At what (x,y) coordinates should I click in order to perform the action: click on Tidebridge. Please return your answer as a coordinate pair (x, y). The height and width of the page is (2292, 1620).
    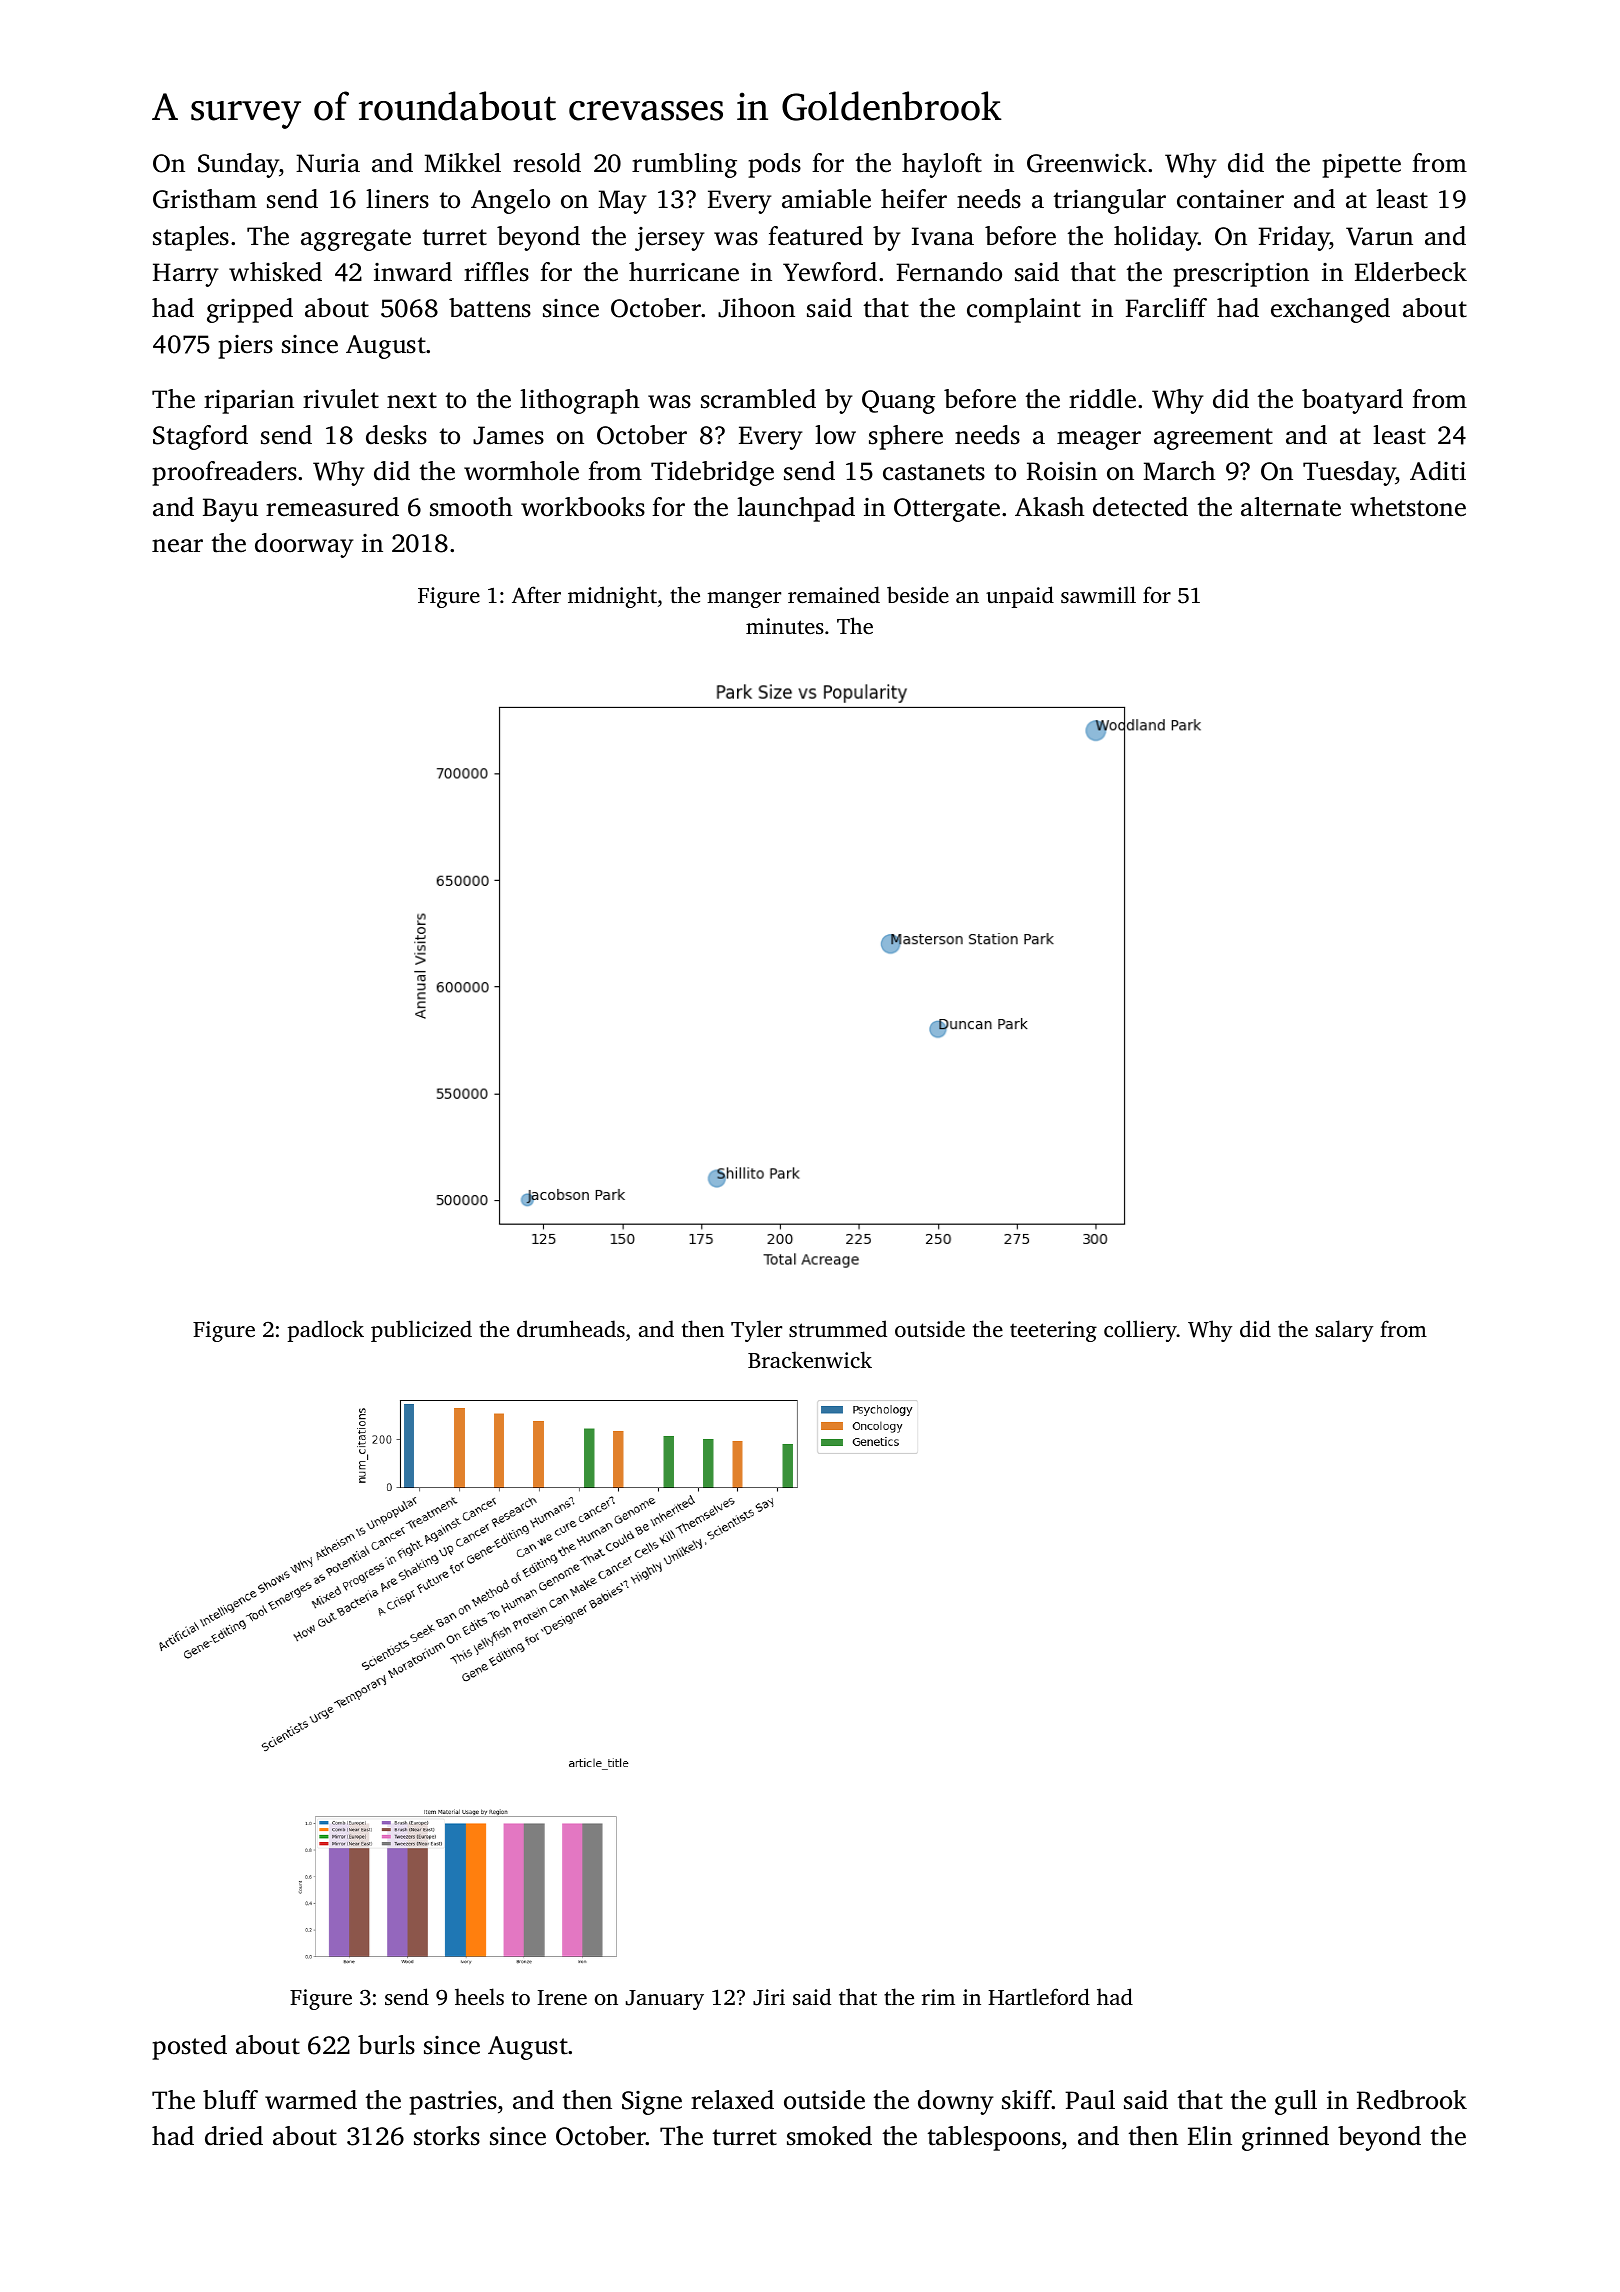
    Looking at the image, I should click on (712, 473).
